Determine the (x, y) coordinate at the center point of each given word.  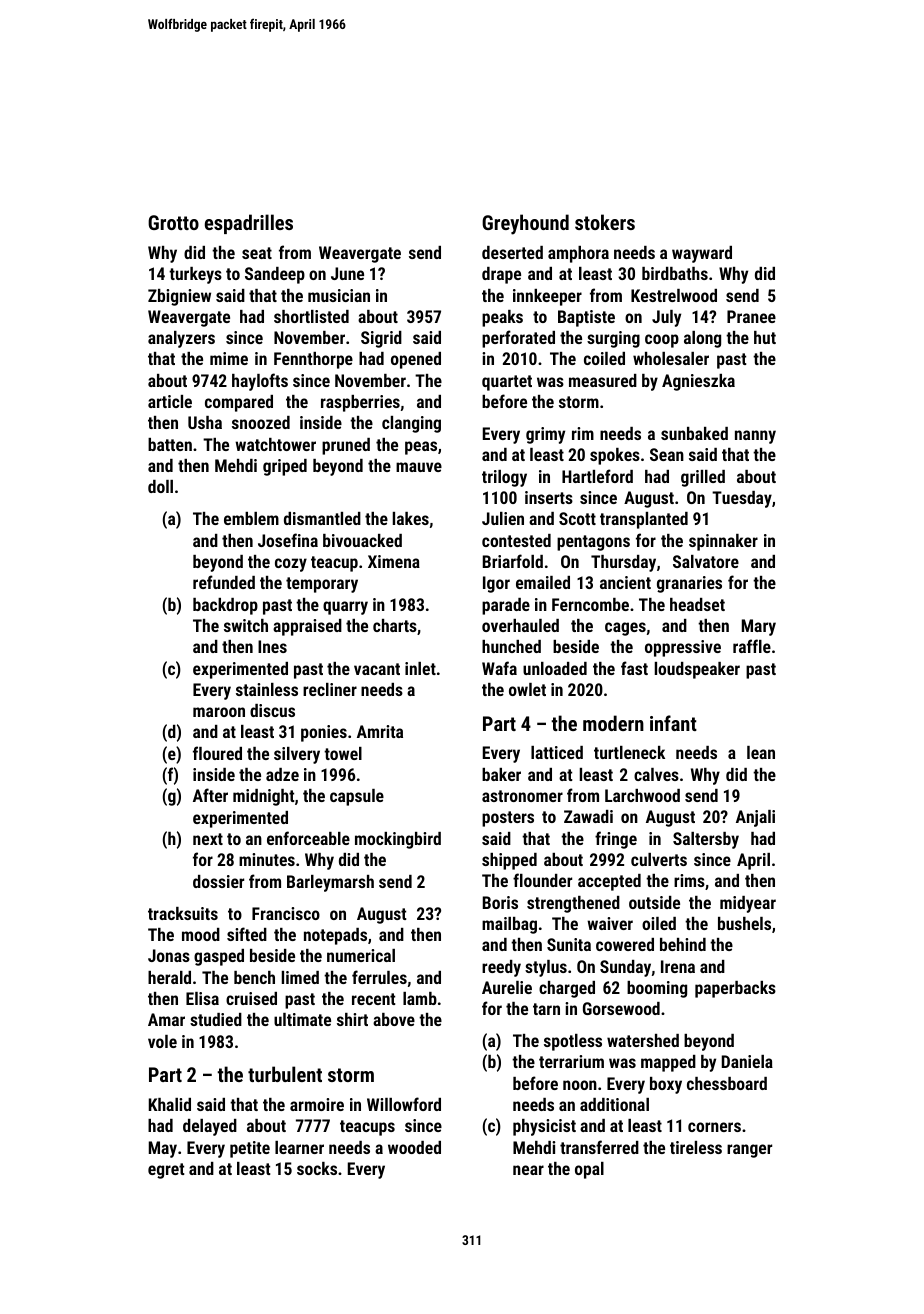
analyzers (181, 339)
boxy (666, 1085)
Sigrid (381, 339)
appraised (307, 627)
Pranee (751, 316)
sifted (247, 934)
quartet (507, 383)
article (170, 401)
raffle (752, 646)
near (528, 1170)
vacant (377, 669)
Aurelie (507, 987)
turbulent (285, 1074)
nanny (755, 437)
